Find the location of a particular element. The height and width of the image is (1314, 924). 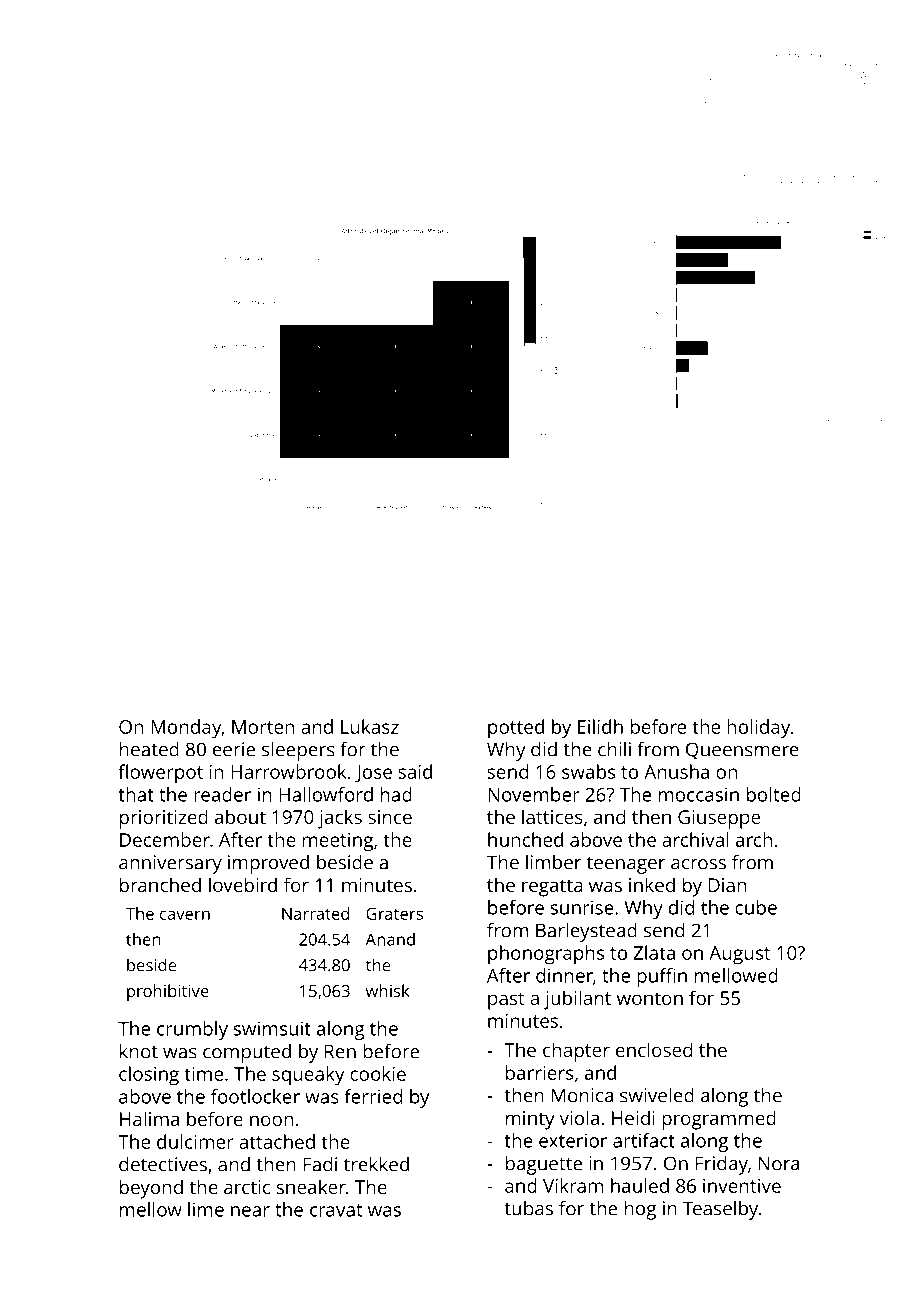

lime is located at coordinates (206, 1209).
